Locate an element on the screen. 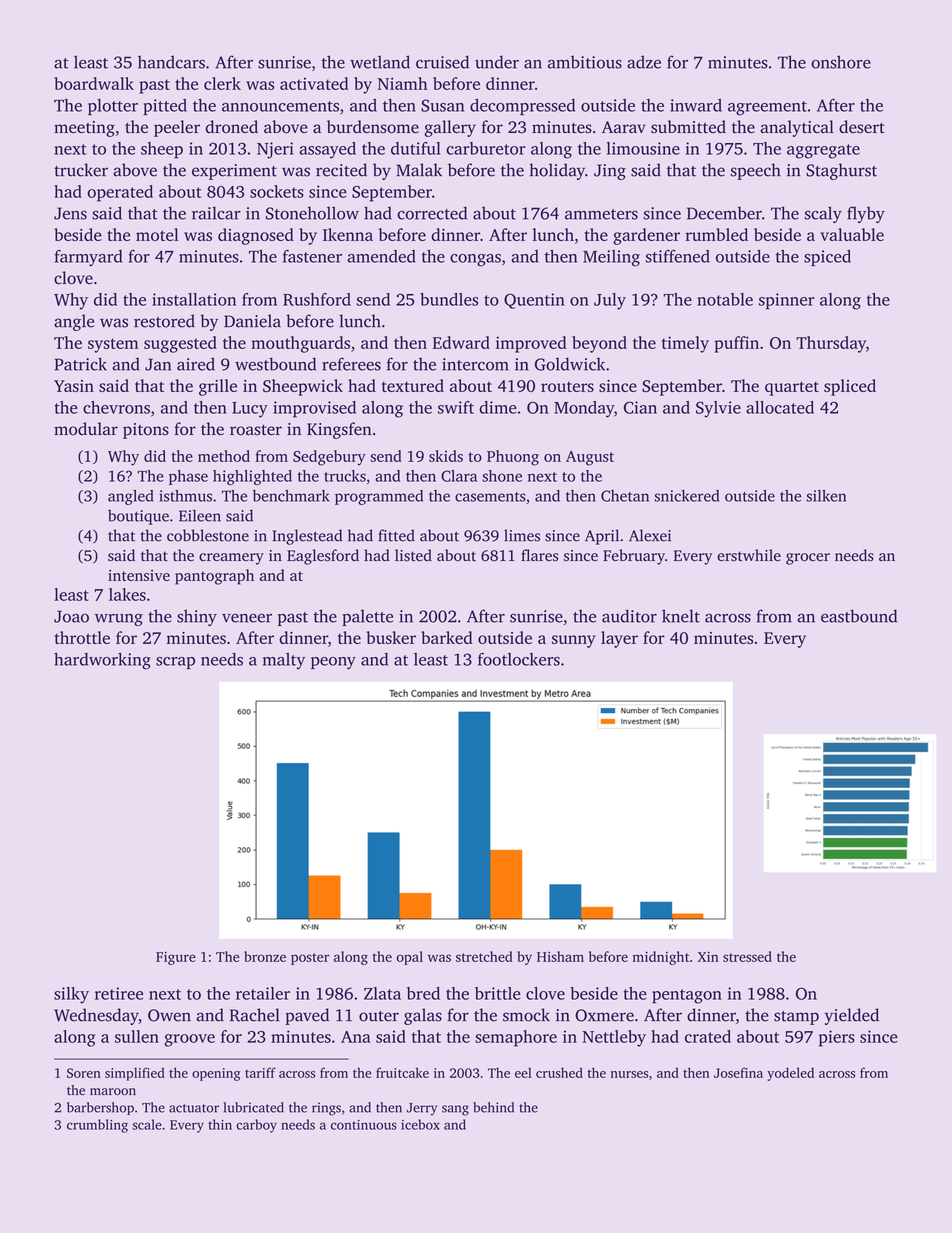 The width and height of the screenshot is (952, 1233). ambitious is located at coordinates (585, 62).
